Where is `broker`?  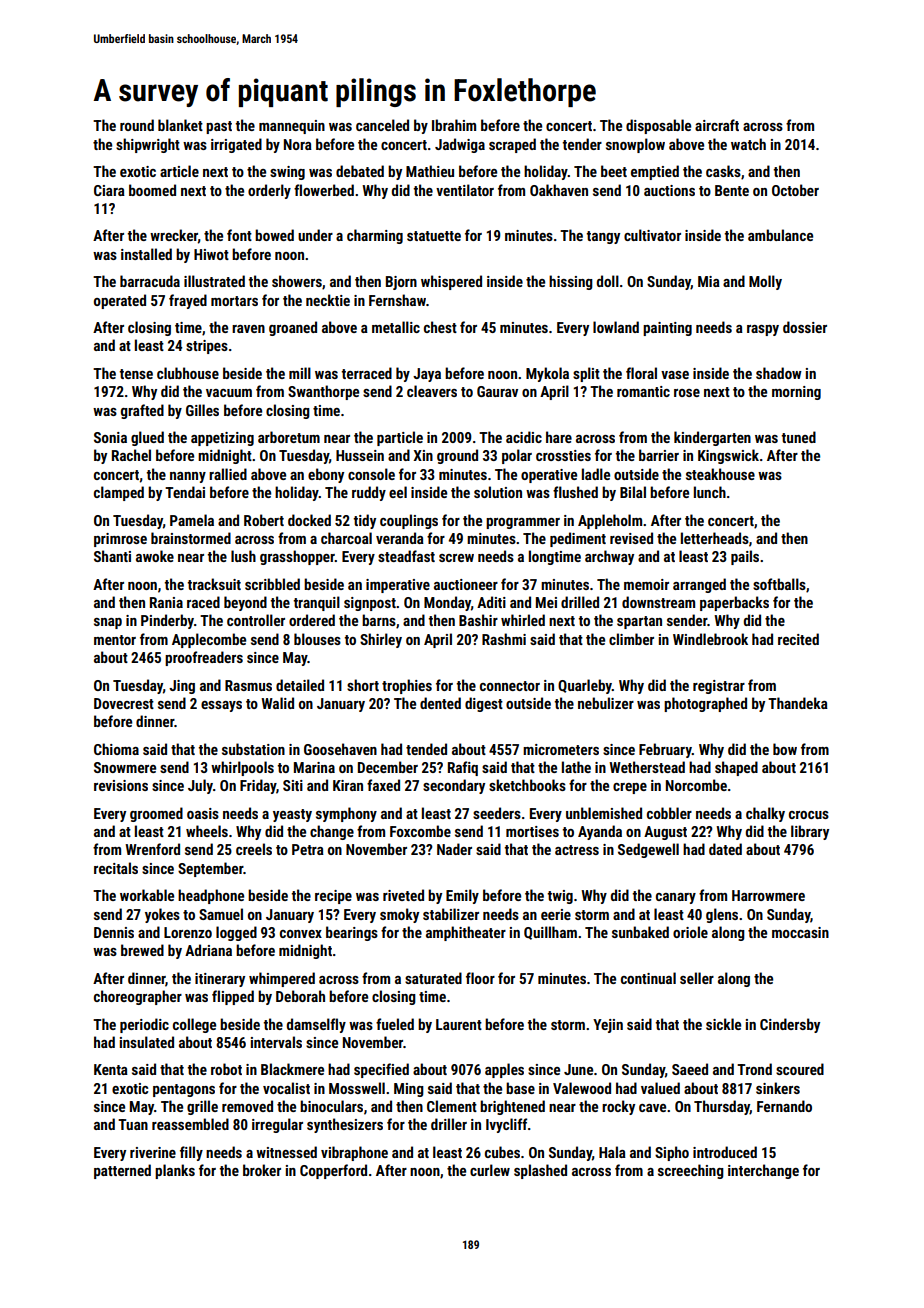
broker is located at coordinates (262, 1170).
